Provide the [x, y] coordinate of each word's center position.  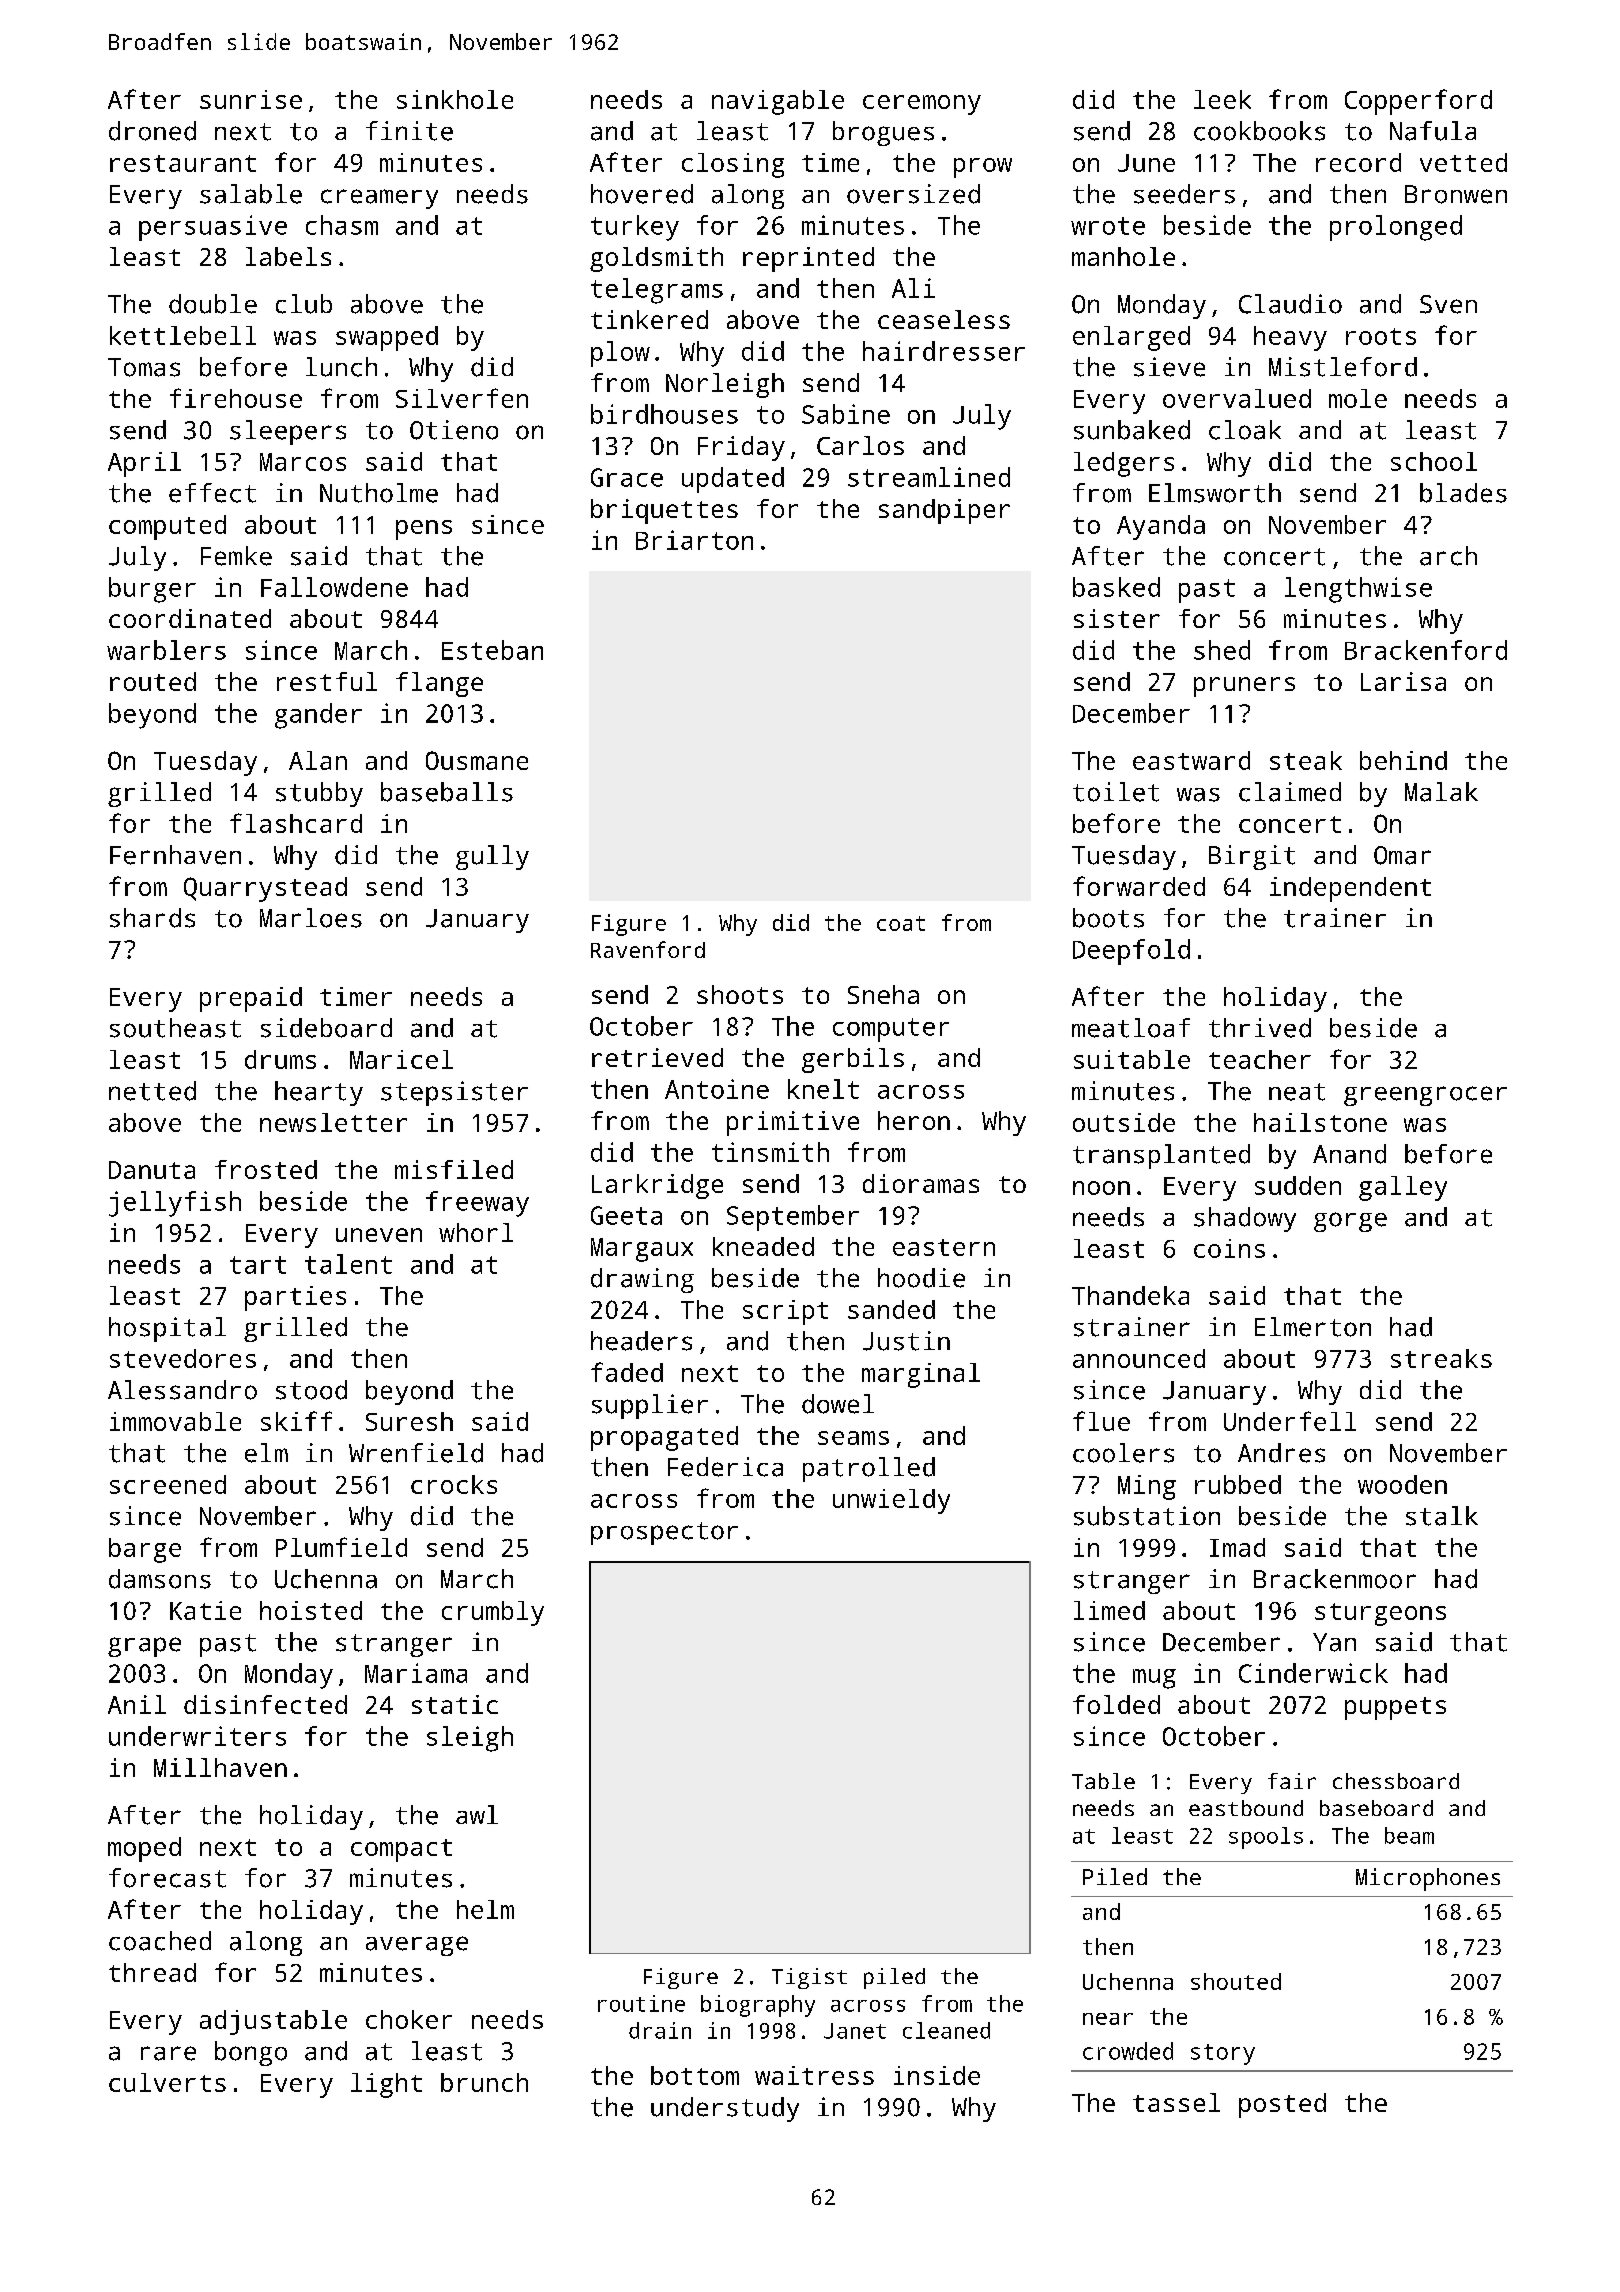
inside [937, 2075]
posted [1282, 2105]
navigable [778, 102]
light [386, 2085]
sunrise [251, 99]
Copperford [1418, 102]
